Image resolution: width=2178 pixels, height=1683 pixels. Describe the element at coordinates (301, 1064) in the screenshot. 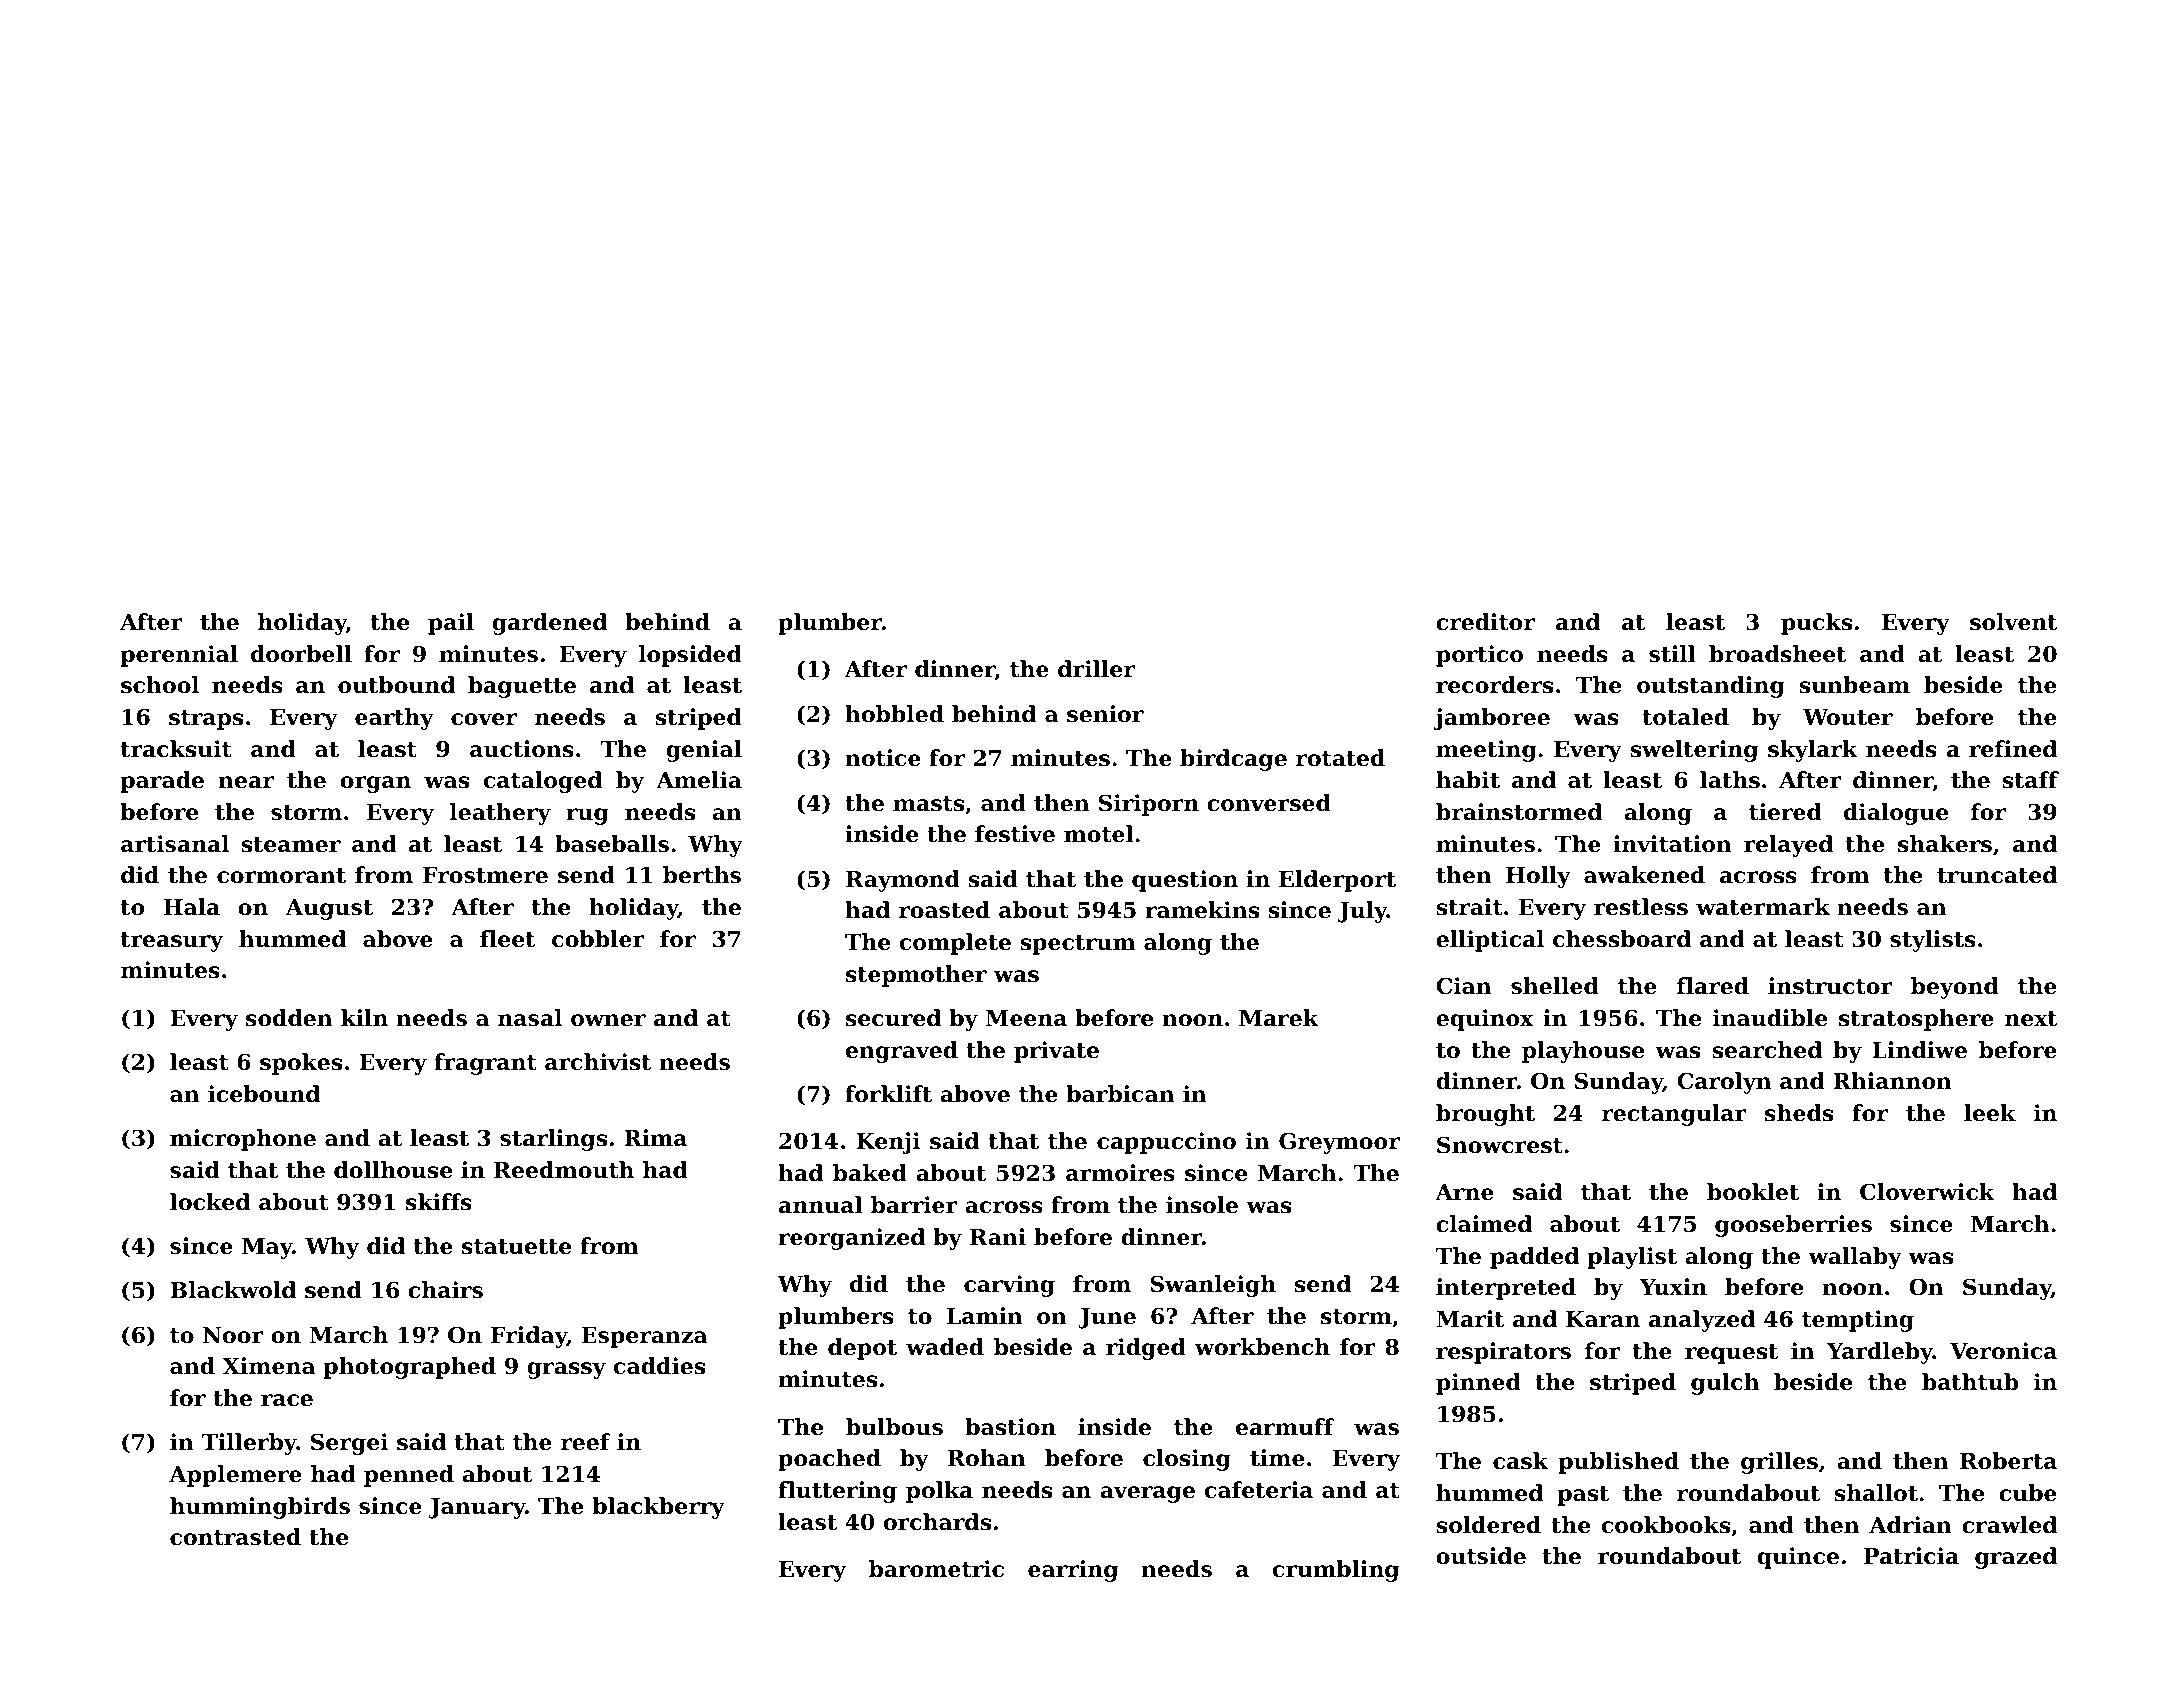

I see `spokes` at that location.
